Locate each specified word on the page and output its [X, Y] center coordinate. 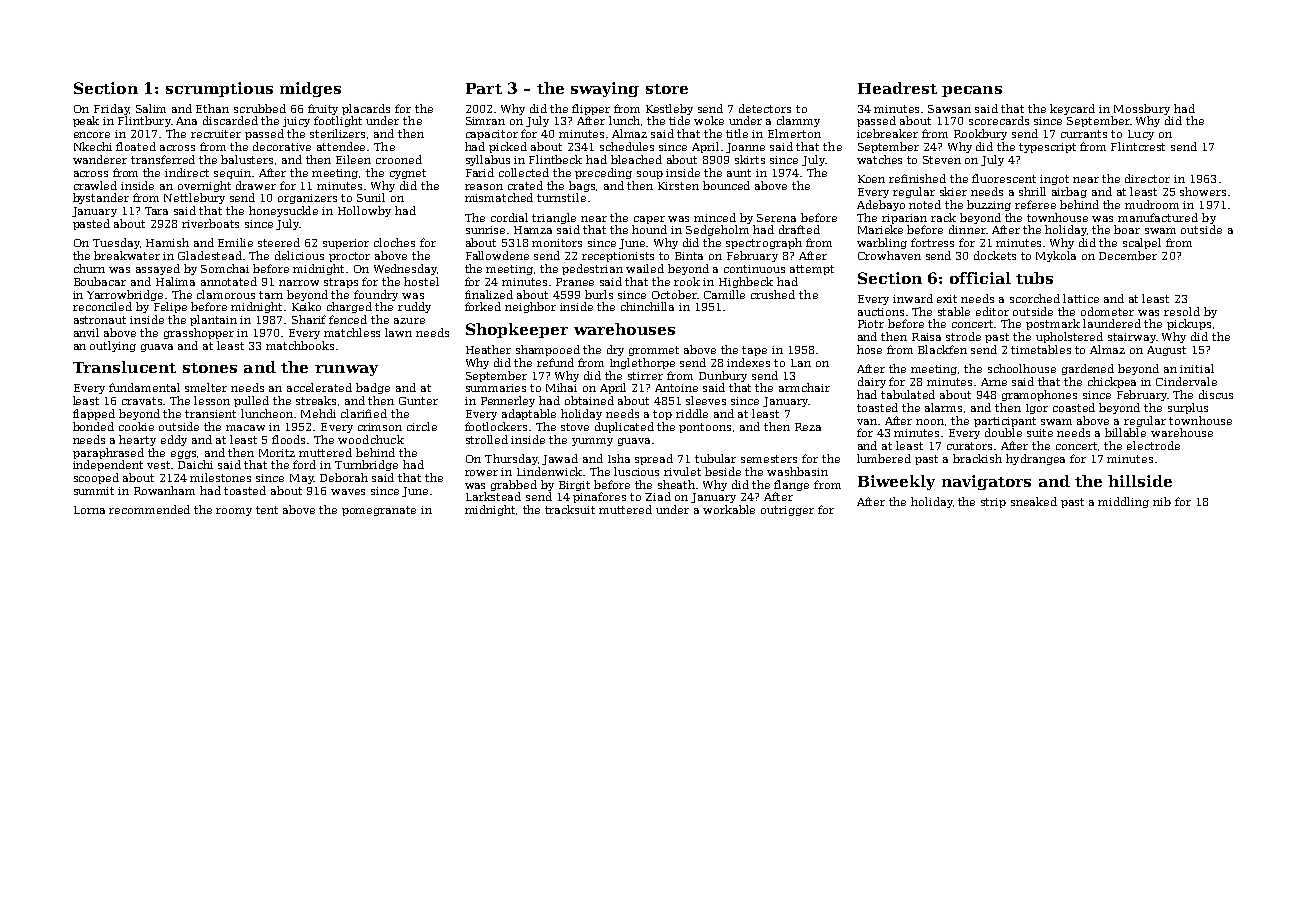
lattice [1081, 298]
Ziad [658, 496]
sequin [232, 174]
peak [86, 121]
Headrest [897, 88]
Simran [485, 121]
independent [108, 465]
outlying [113, 346]
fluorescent [1004, 178]
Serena [776, 218]
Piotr [871, 324]
